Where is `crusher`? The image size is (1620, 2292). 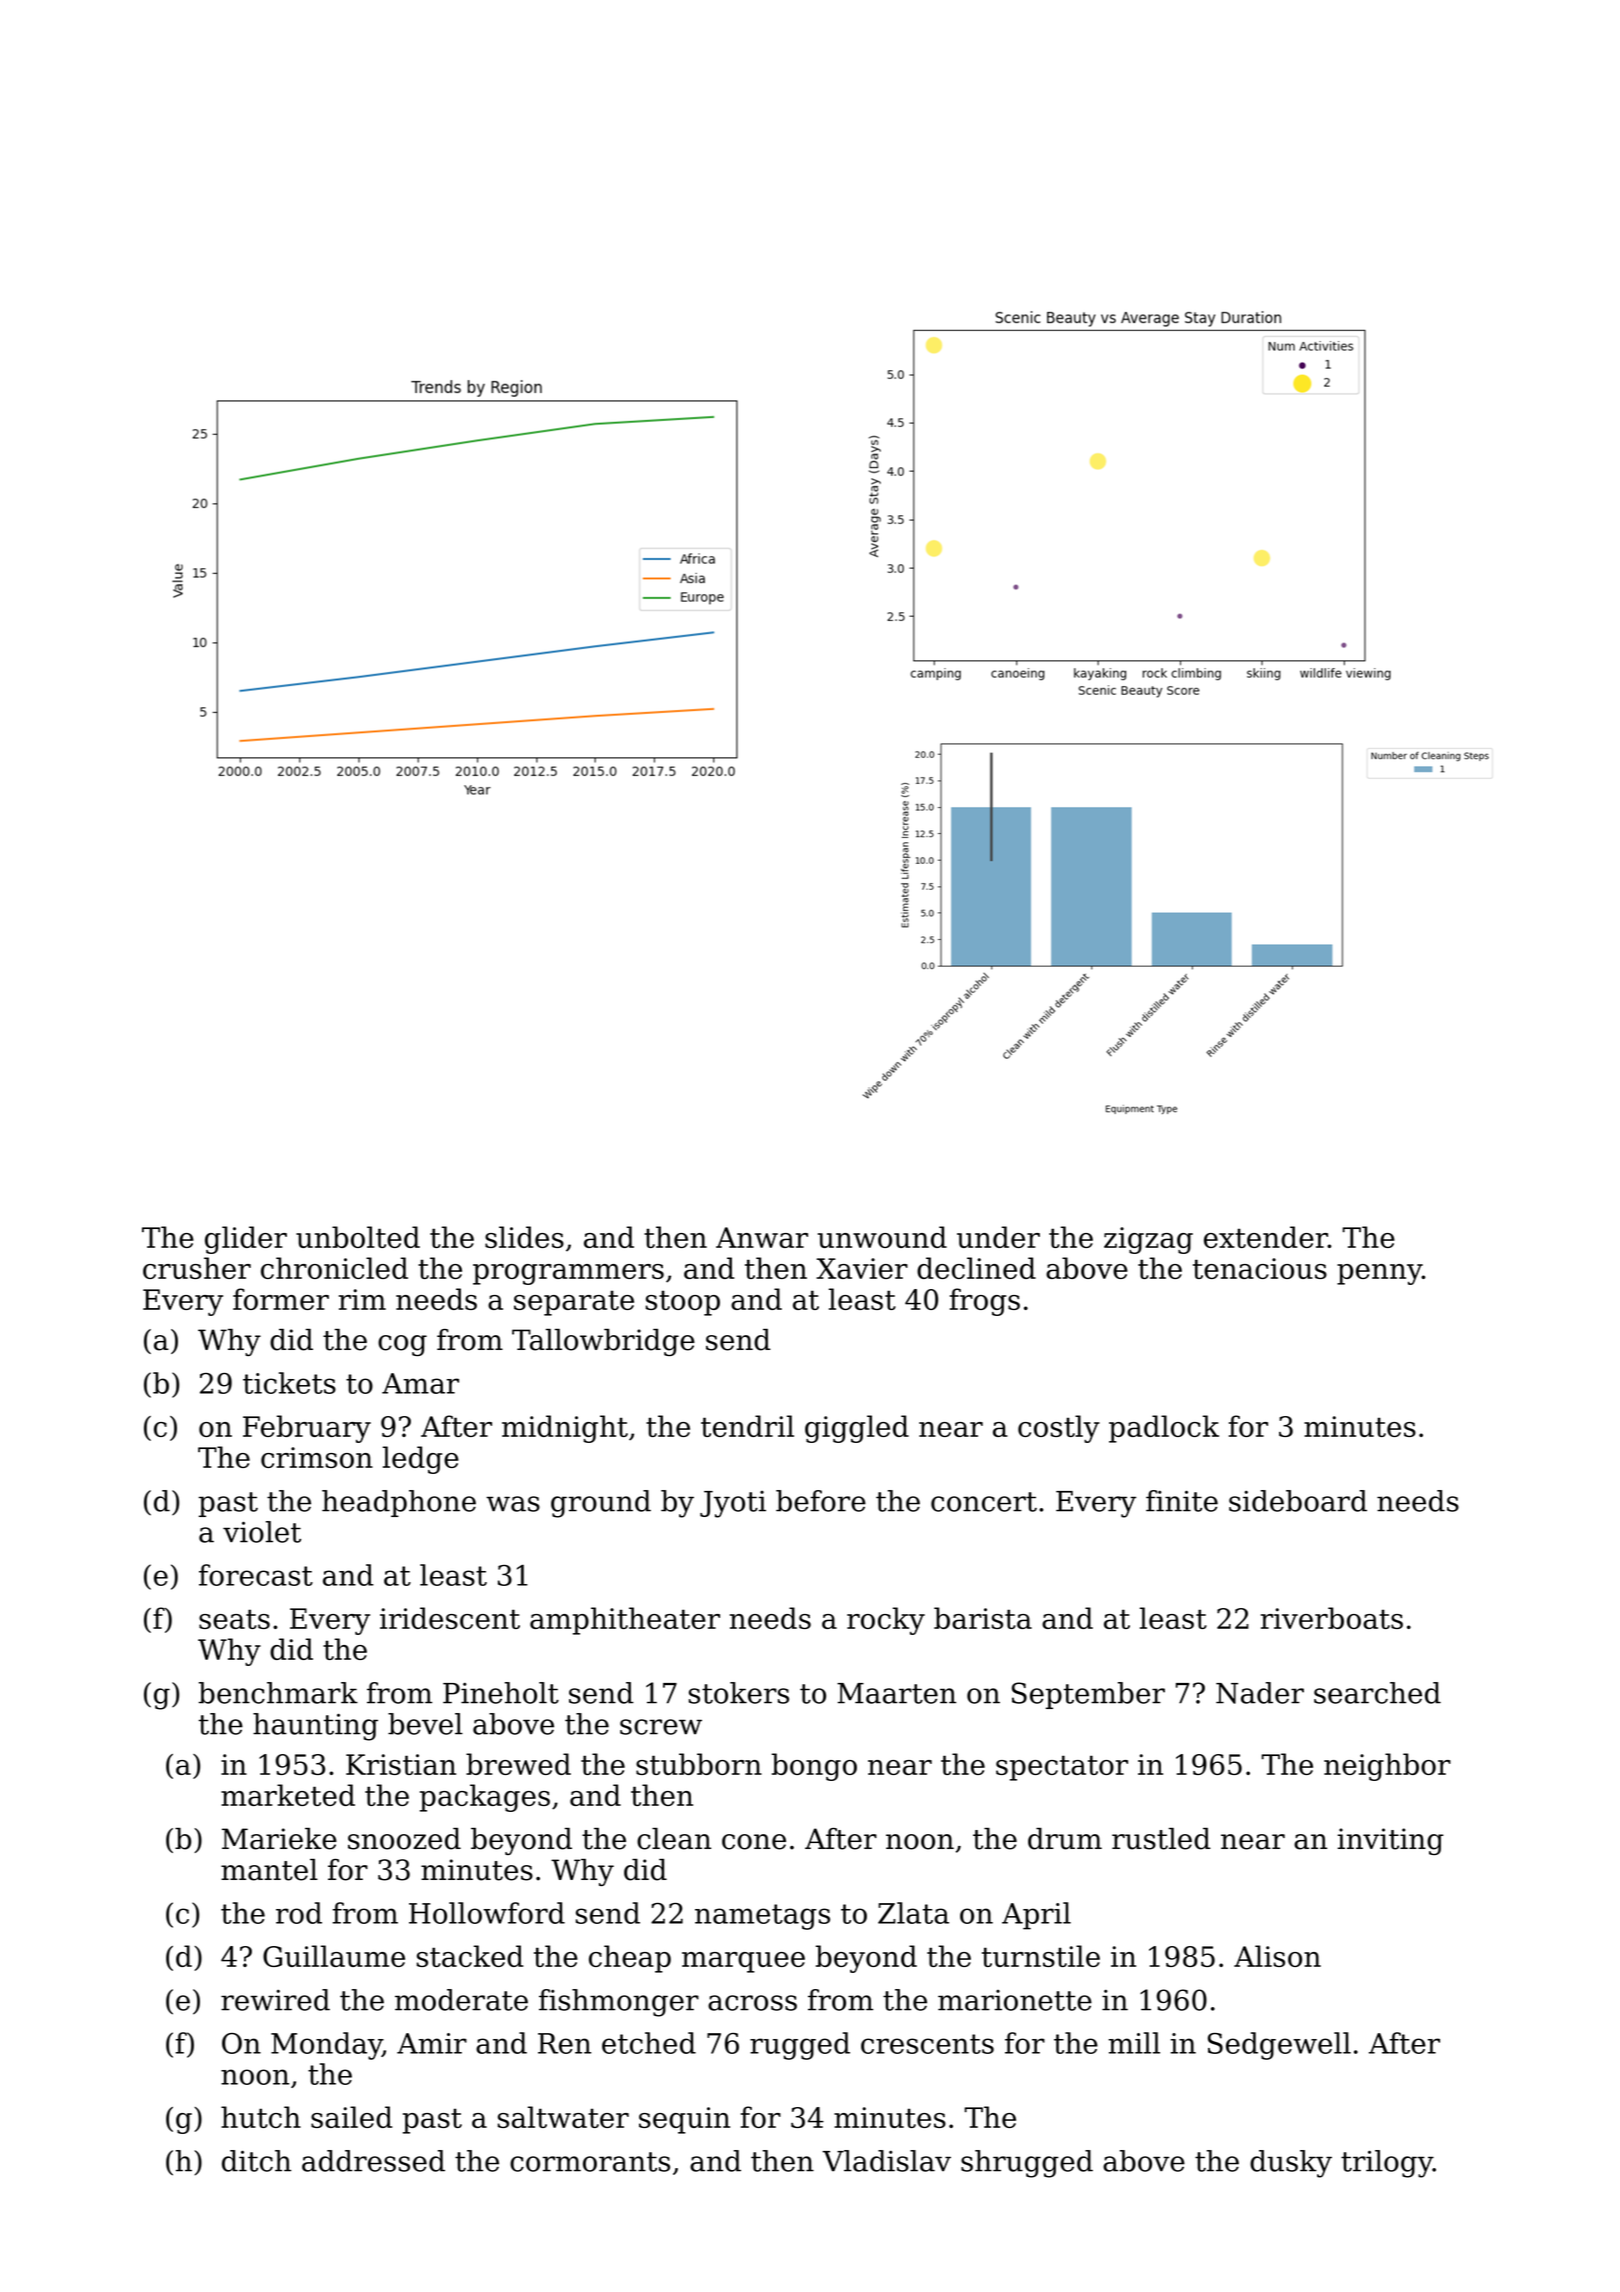
crusher is located at coordinates (197, 1268).
